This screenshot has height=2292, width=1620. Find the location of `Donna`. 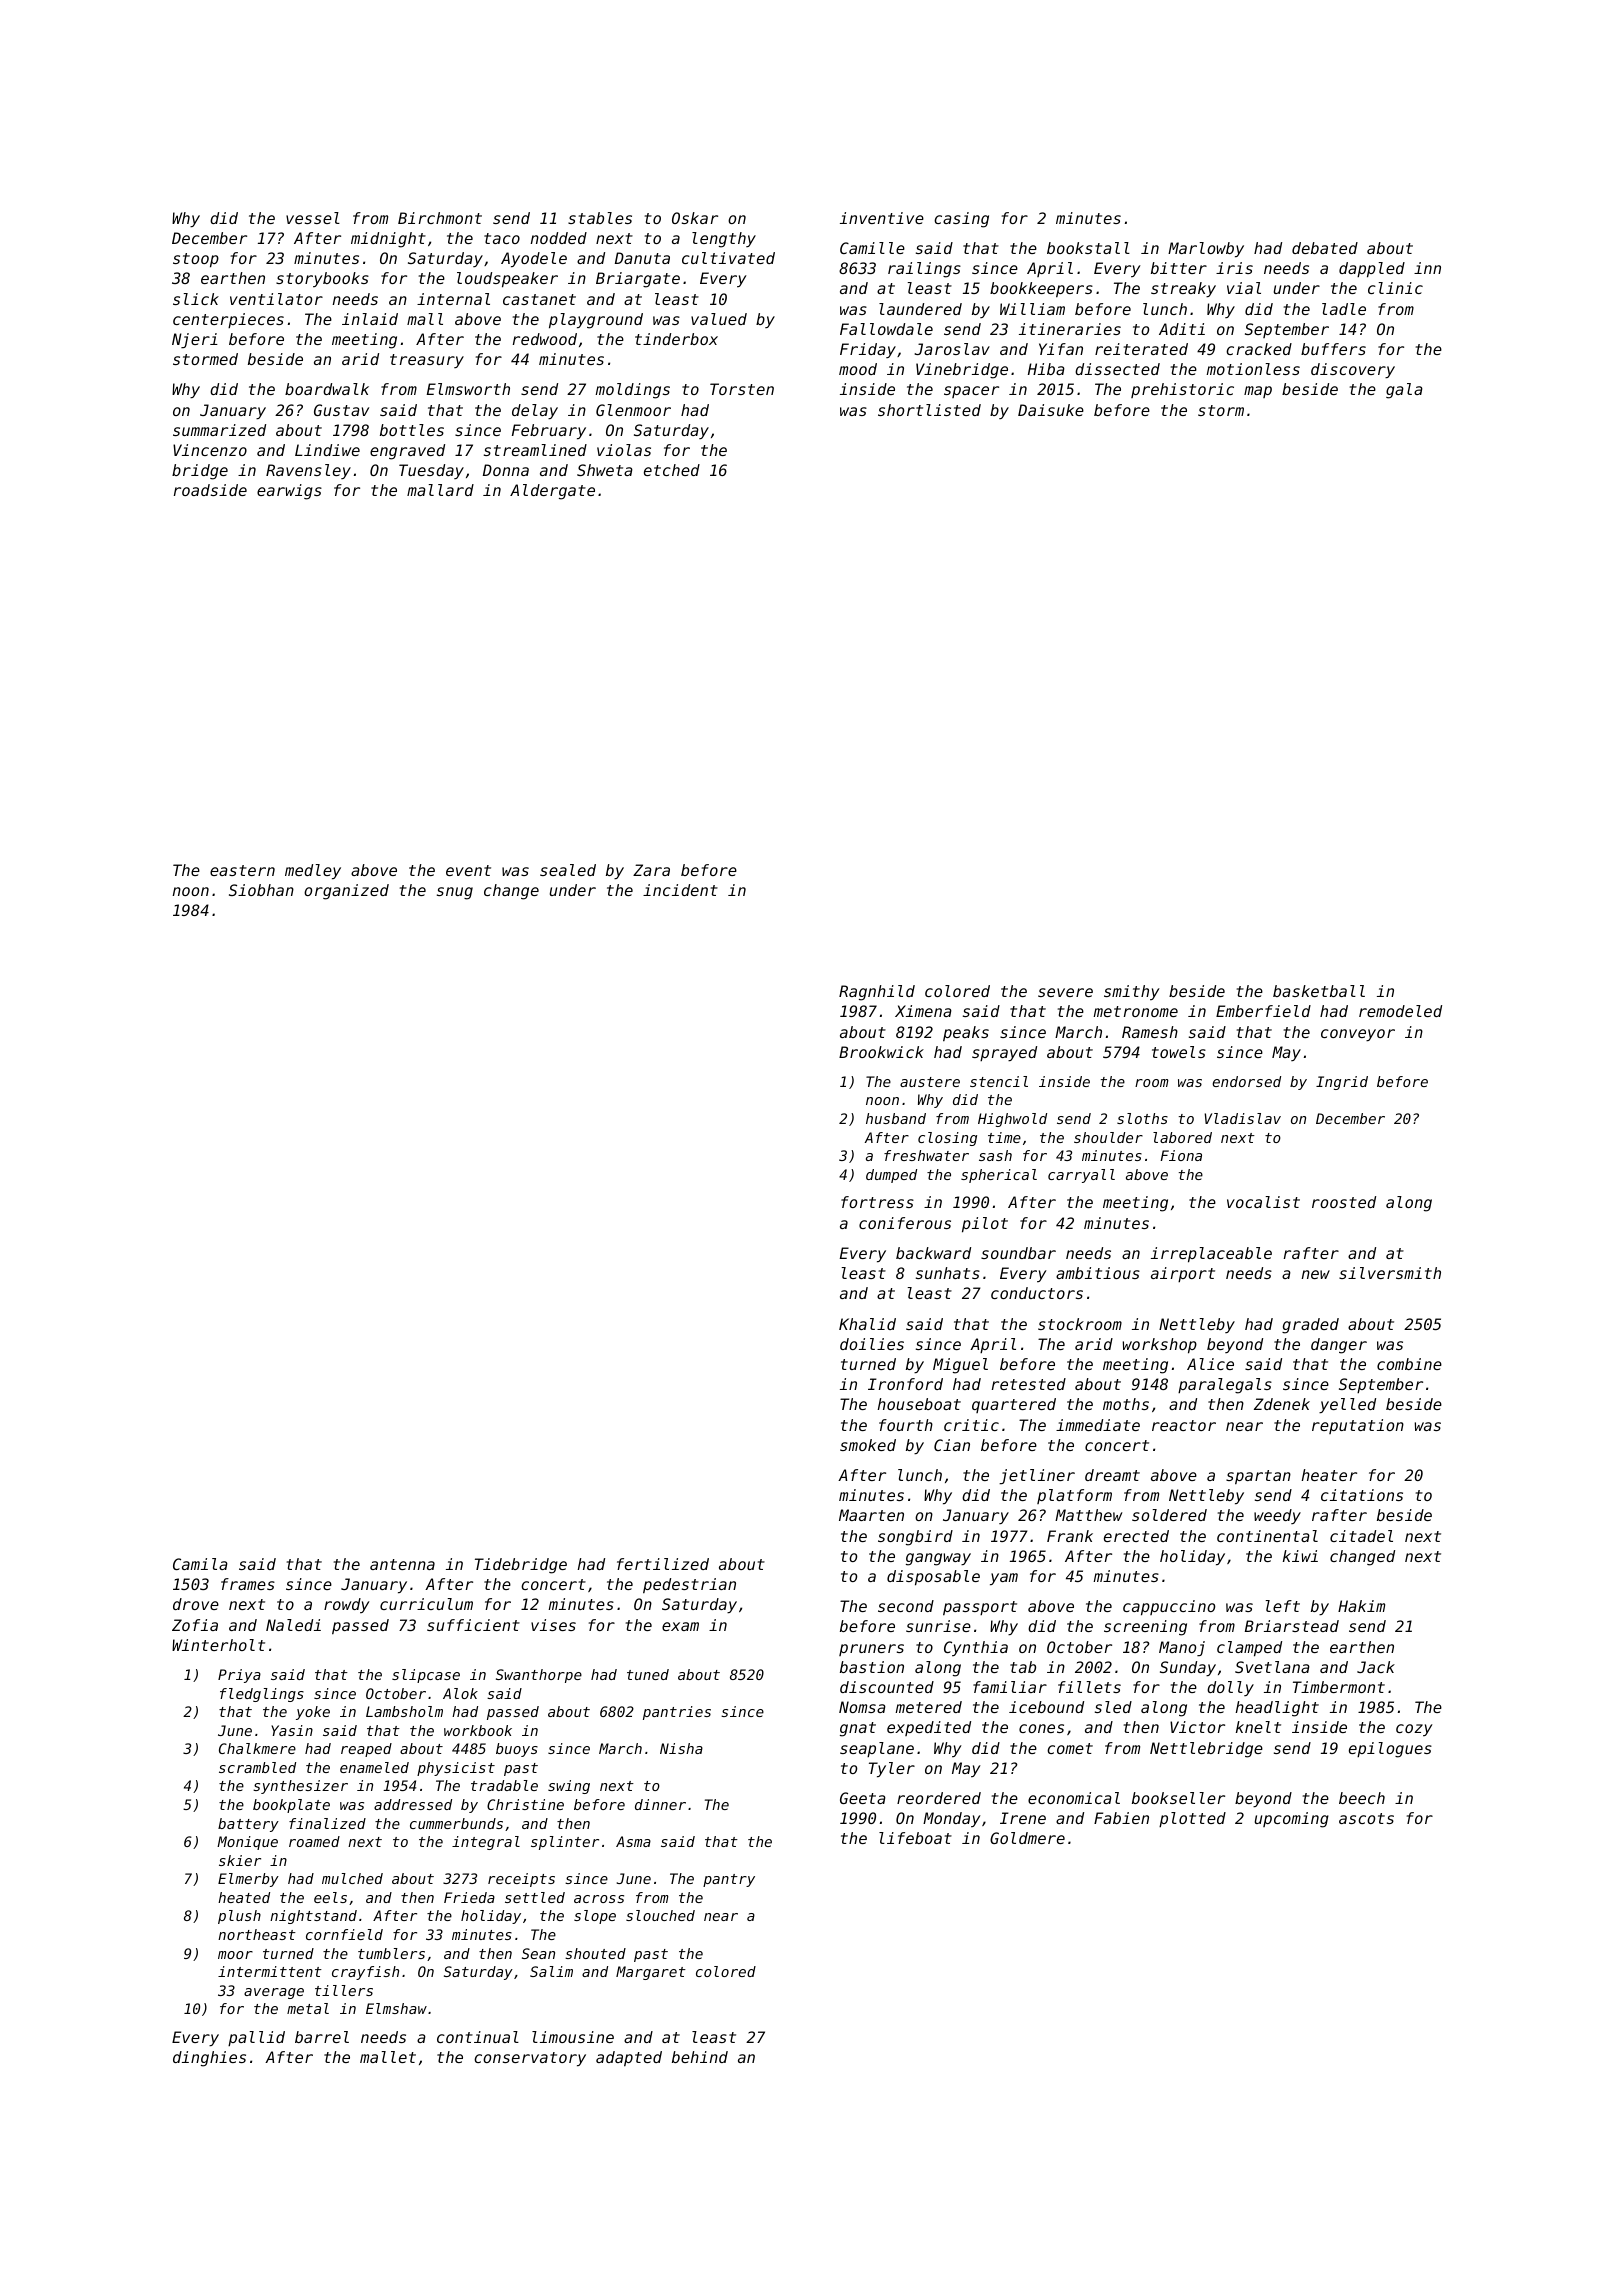

Donna is located at coordinates (506, 470).
